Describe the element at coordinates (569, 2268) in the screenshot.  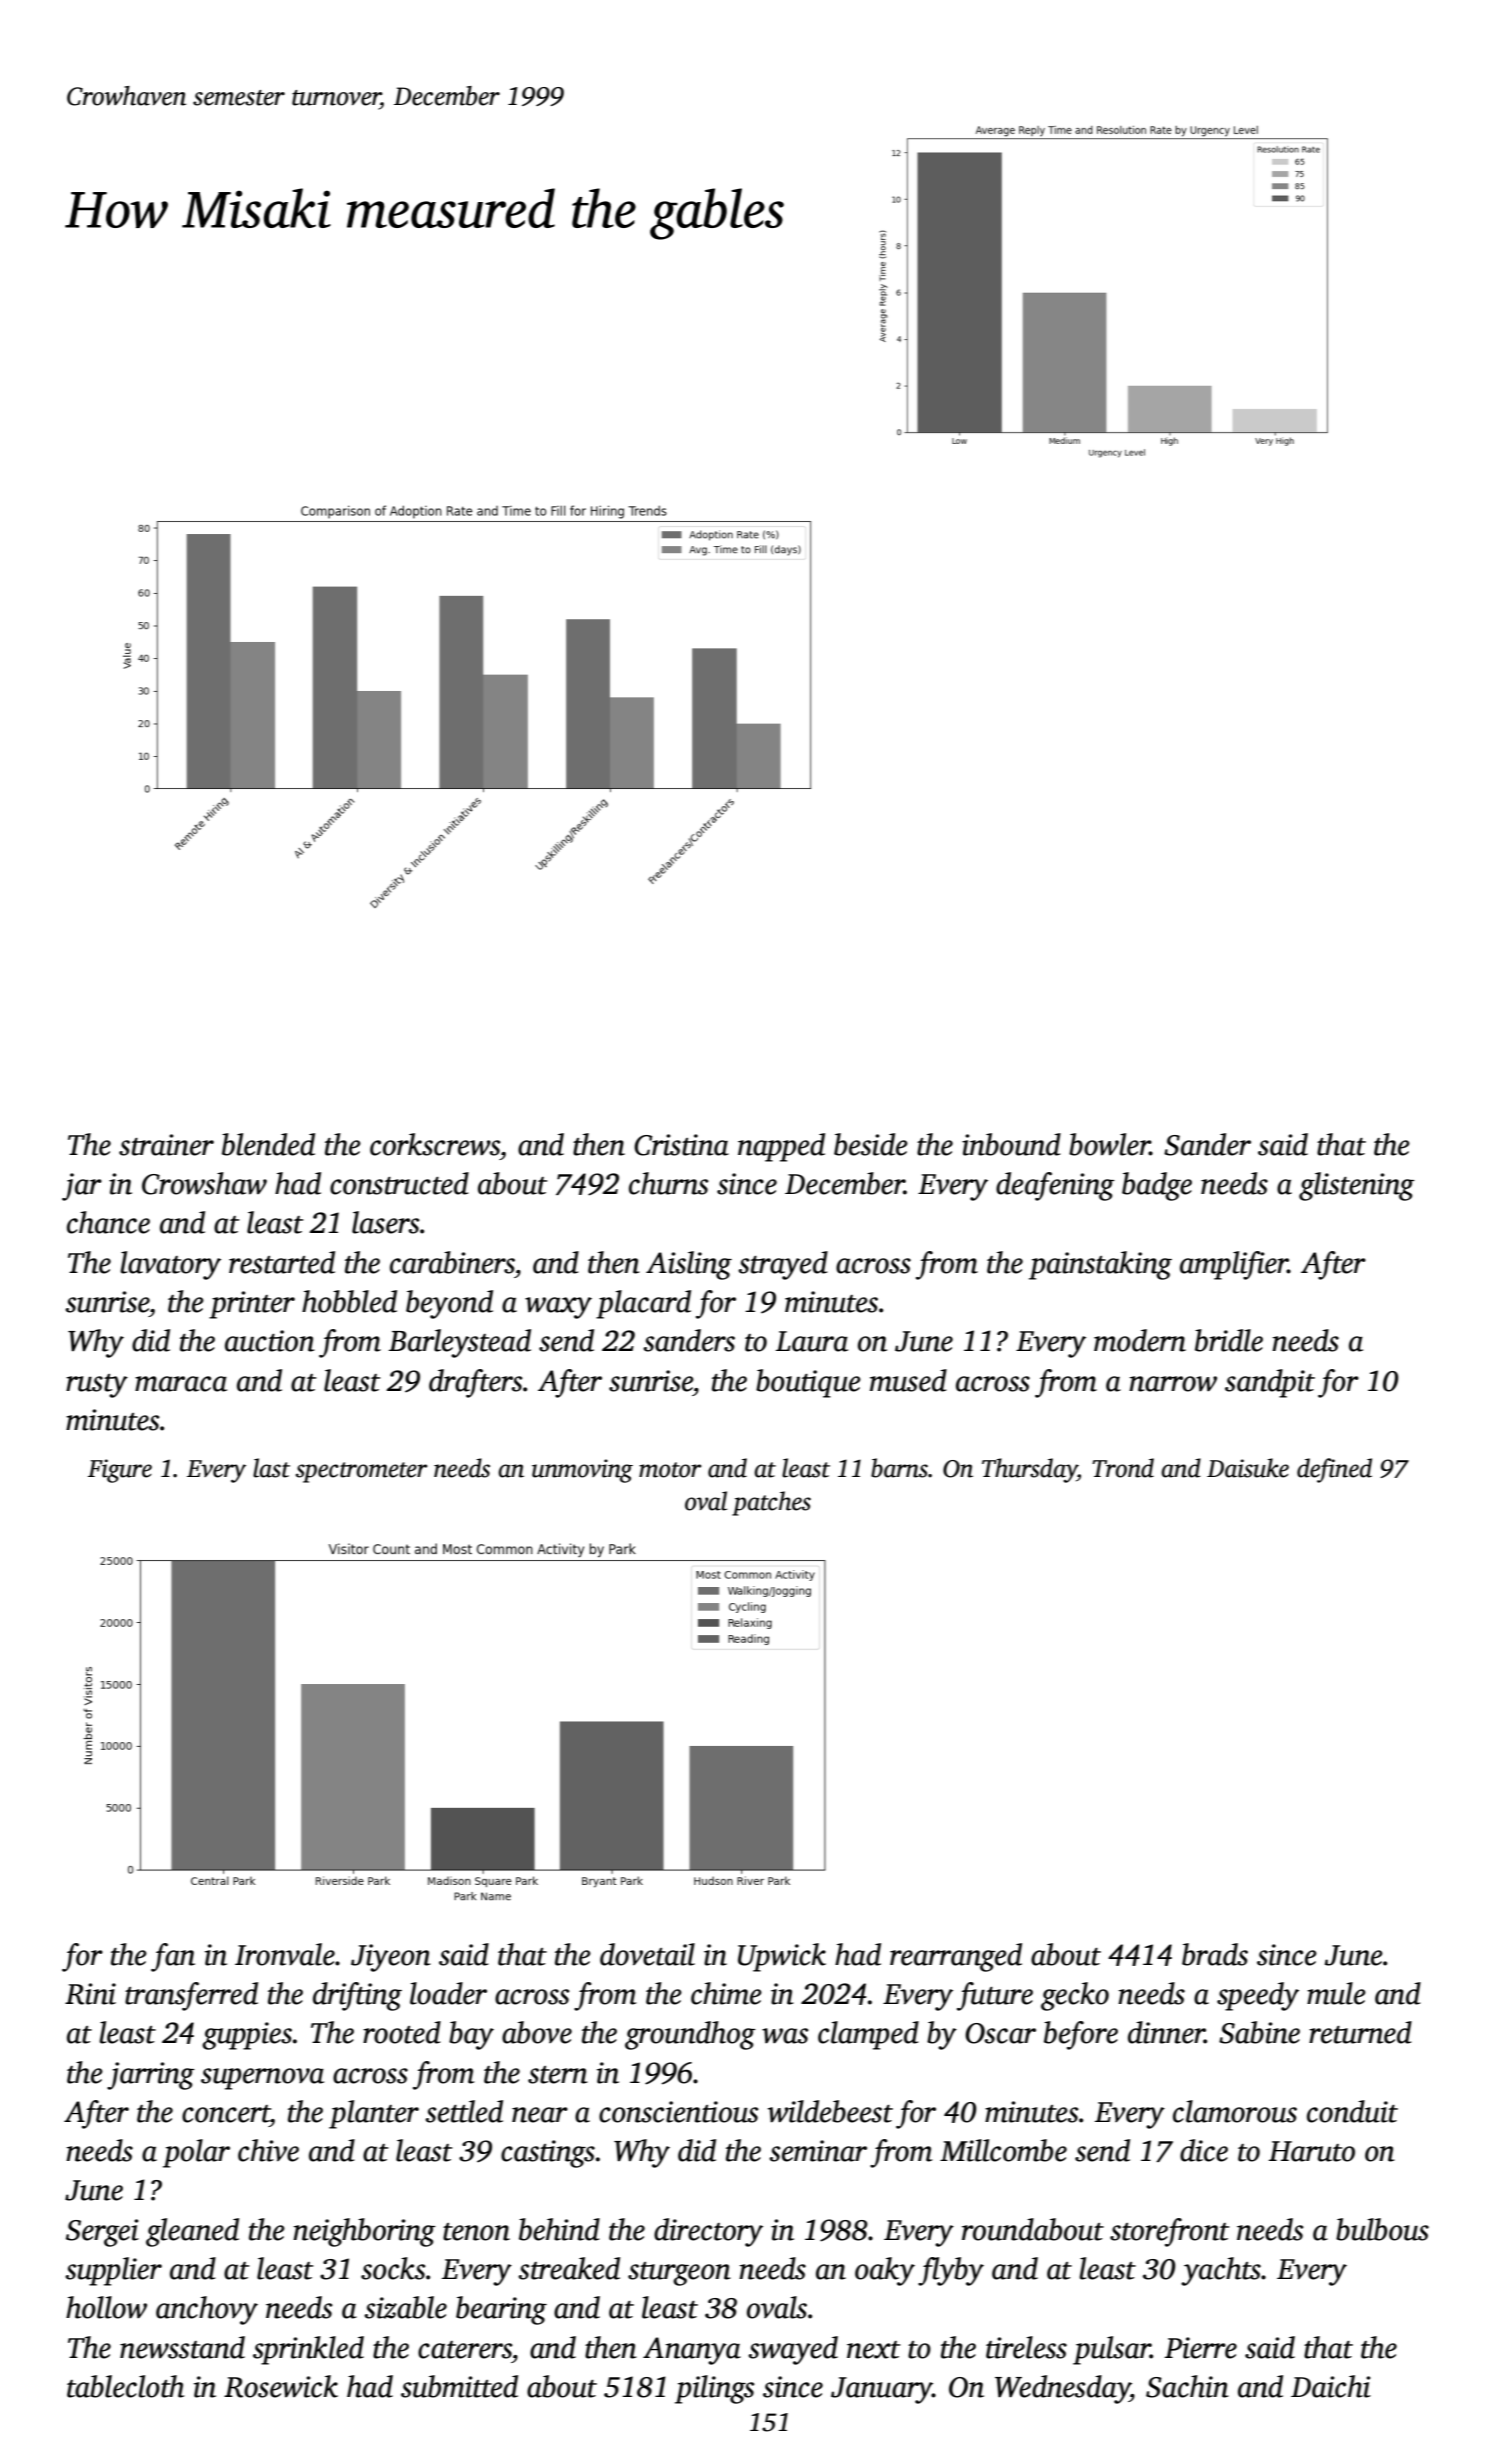
I see `streaked` at that location.
